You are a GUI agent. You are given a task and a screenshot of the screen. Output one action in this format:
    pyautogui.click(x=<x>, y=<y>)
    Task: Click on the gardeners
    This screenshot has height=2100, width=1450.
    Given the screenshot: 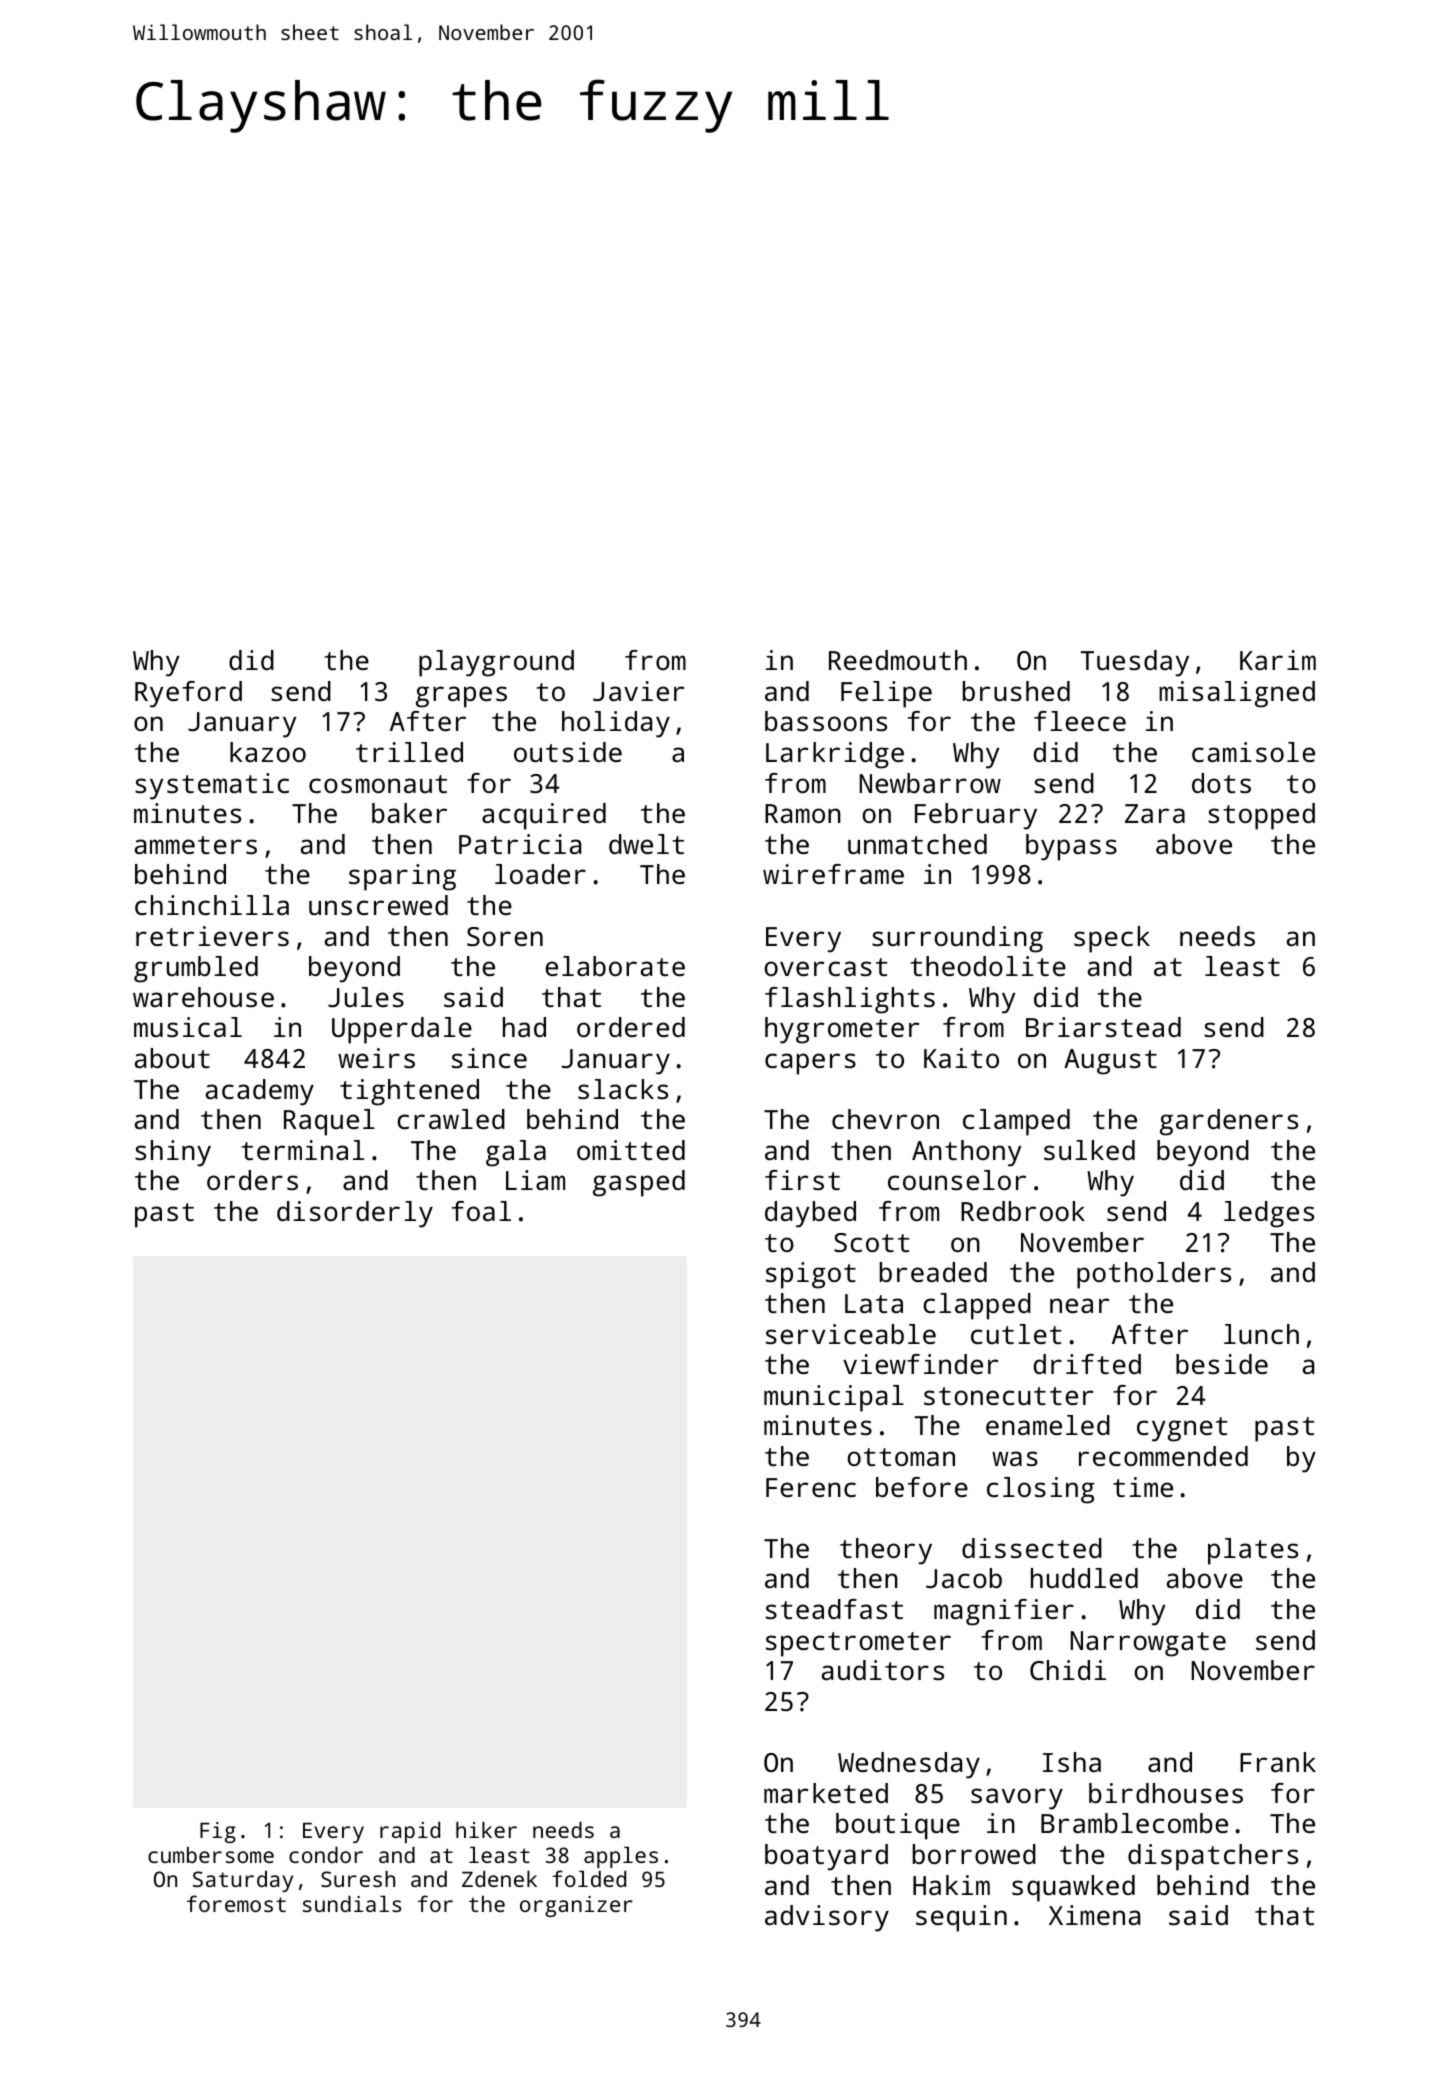 What is the action you would take?
    pyautogui.click(x=1229, y=1122)
